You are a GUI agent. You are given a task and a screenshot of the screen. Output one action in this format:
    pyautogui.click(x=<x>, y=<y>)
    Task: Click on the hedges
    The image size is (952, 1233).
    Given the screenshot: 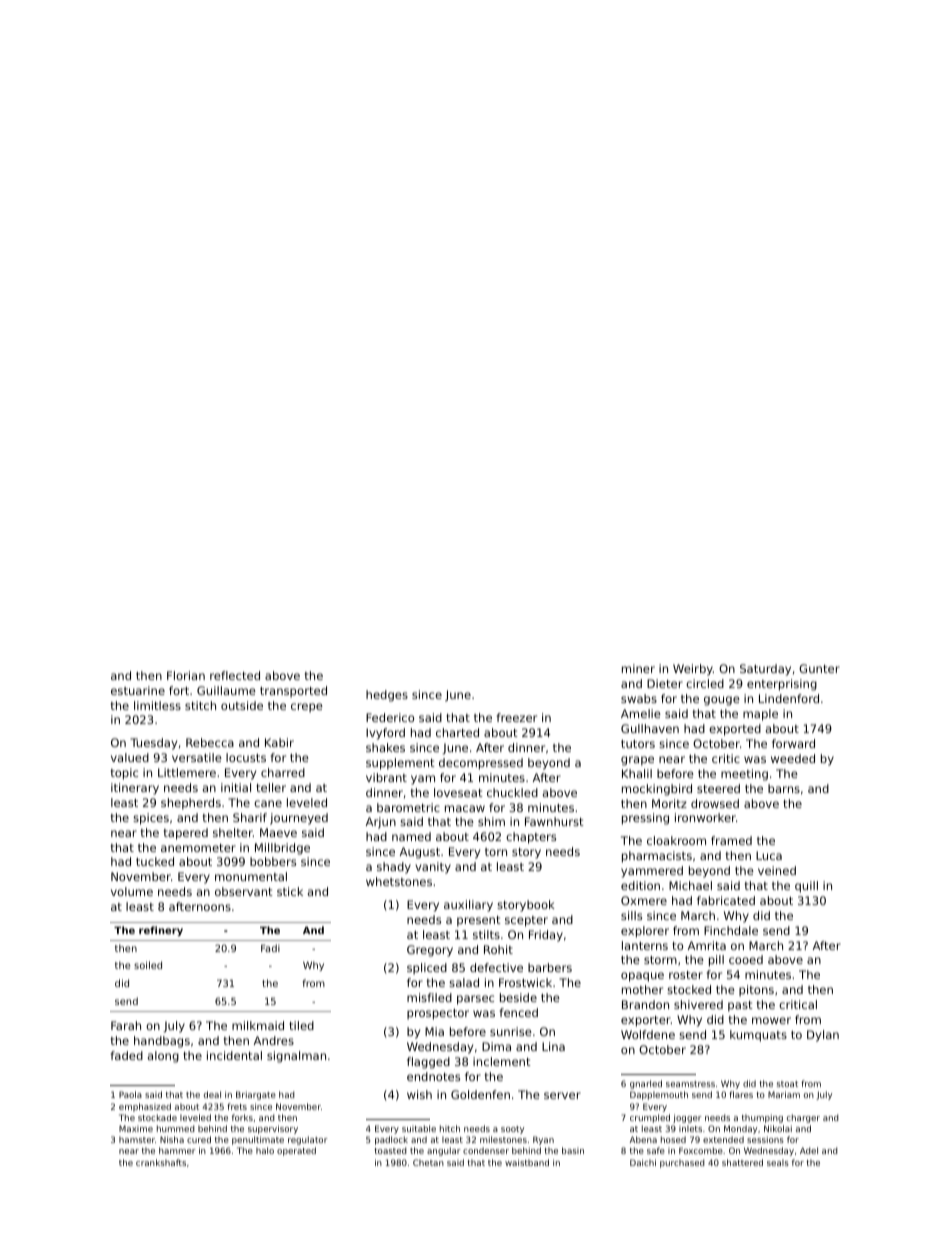 What is the action you would take?
    pyautogui.click(x=387, y=696)
